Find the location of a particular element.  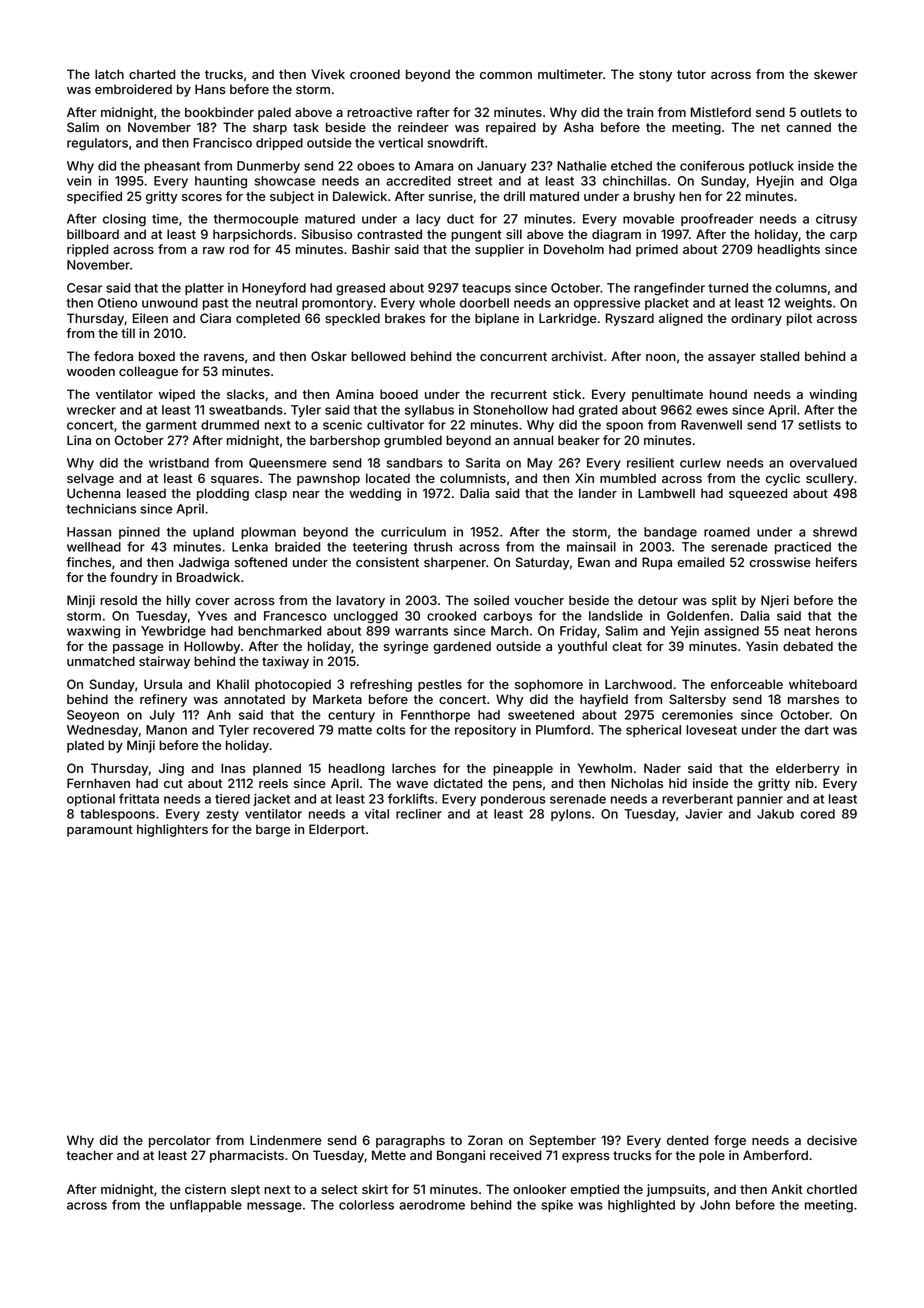

chortled is located at coordinates (832, 1189).
